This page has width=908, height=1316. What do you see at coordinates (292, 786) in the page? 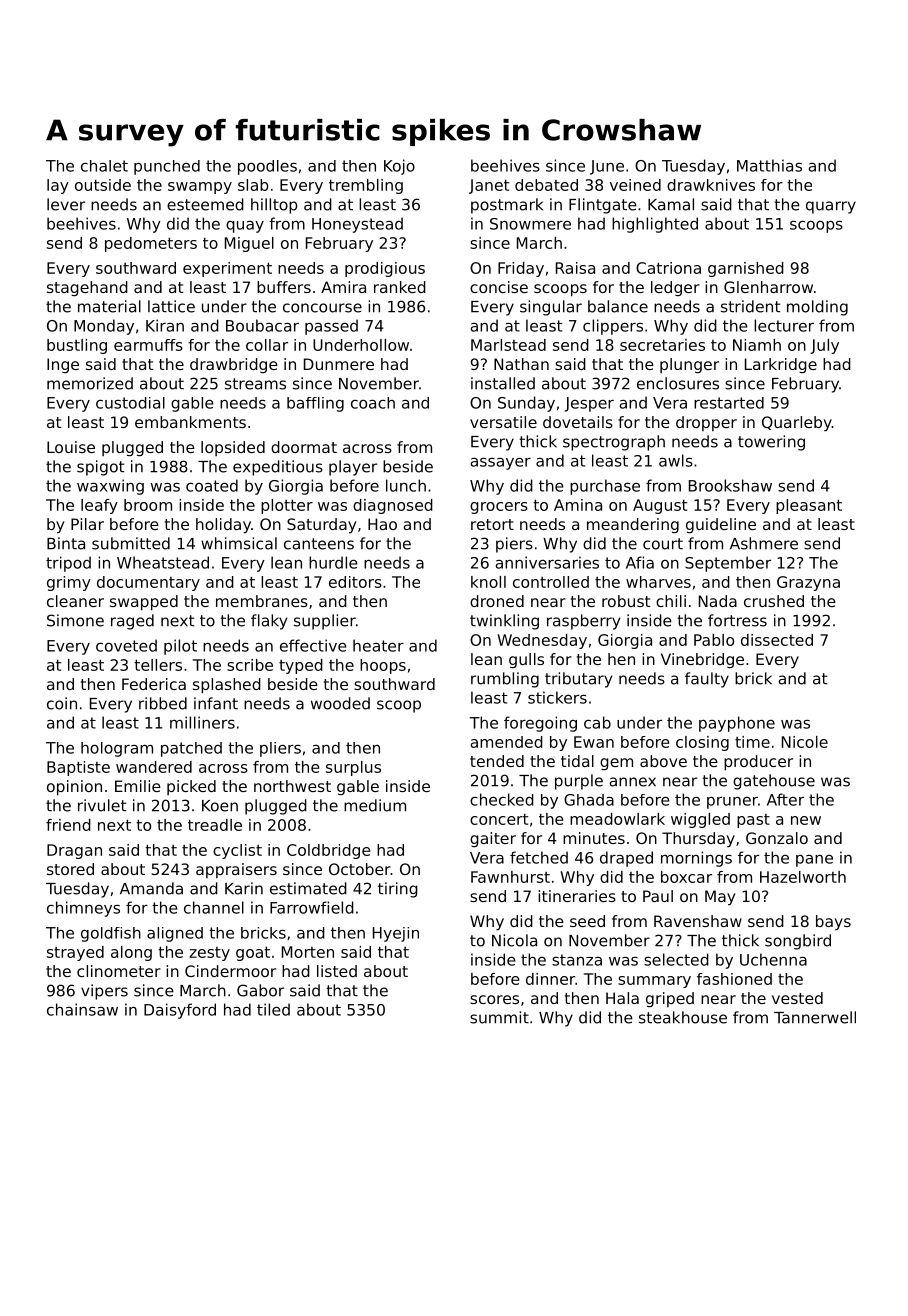
I see `northwest` at bounding box center [292, 786].
